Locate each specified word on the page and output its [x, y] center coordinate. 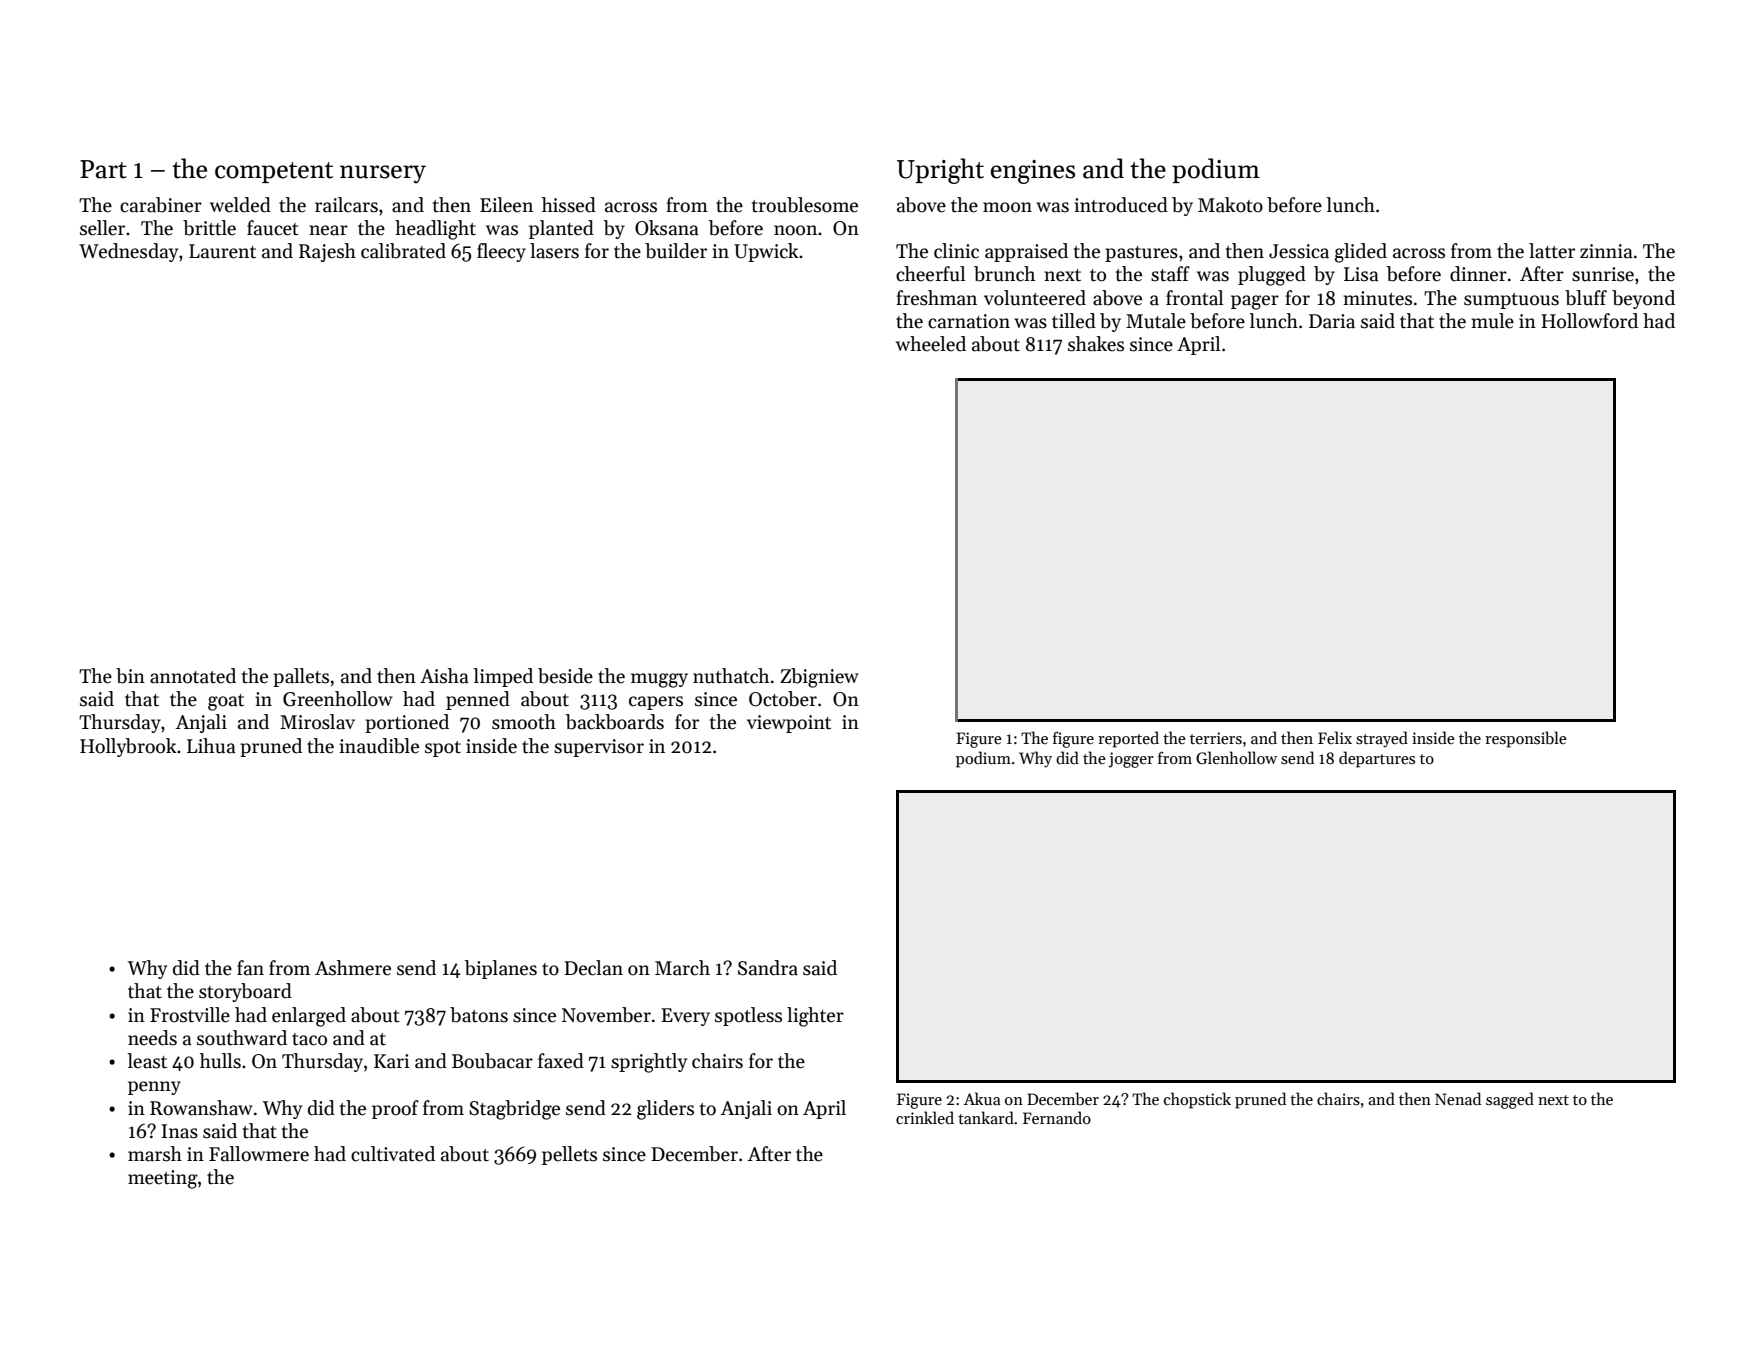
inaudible [379, 746]
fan [250, 968]
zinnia [1606, 251]
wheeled [931, 344]
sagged [1510, 1100]
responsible [1526, 739]
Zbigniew [819, 678]
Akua [982, 1098]
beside [565, 676]
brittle [209, 228]
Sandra [768, 968]
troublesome [805, 205]
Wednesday [128, 252]
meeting [163, 1179]
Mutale [1156, 321]
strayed [1382, 739]
